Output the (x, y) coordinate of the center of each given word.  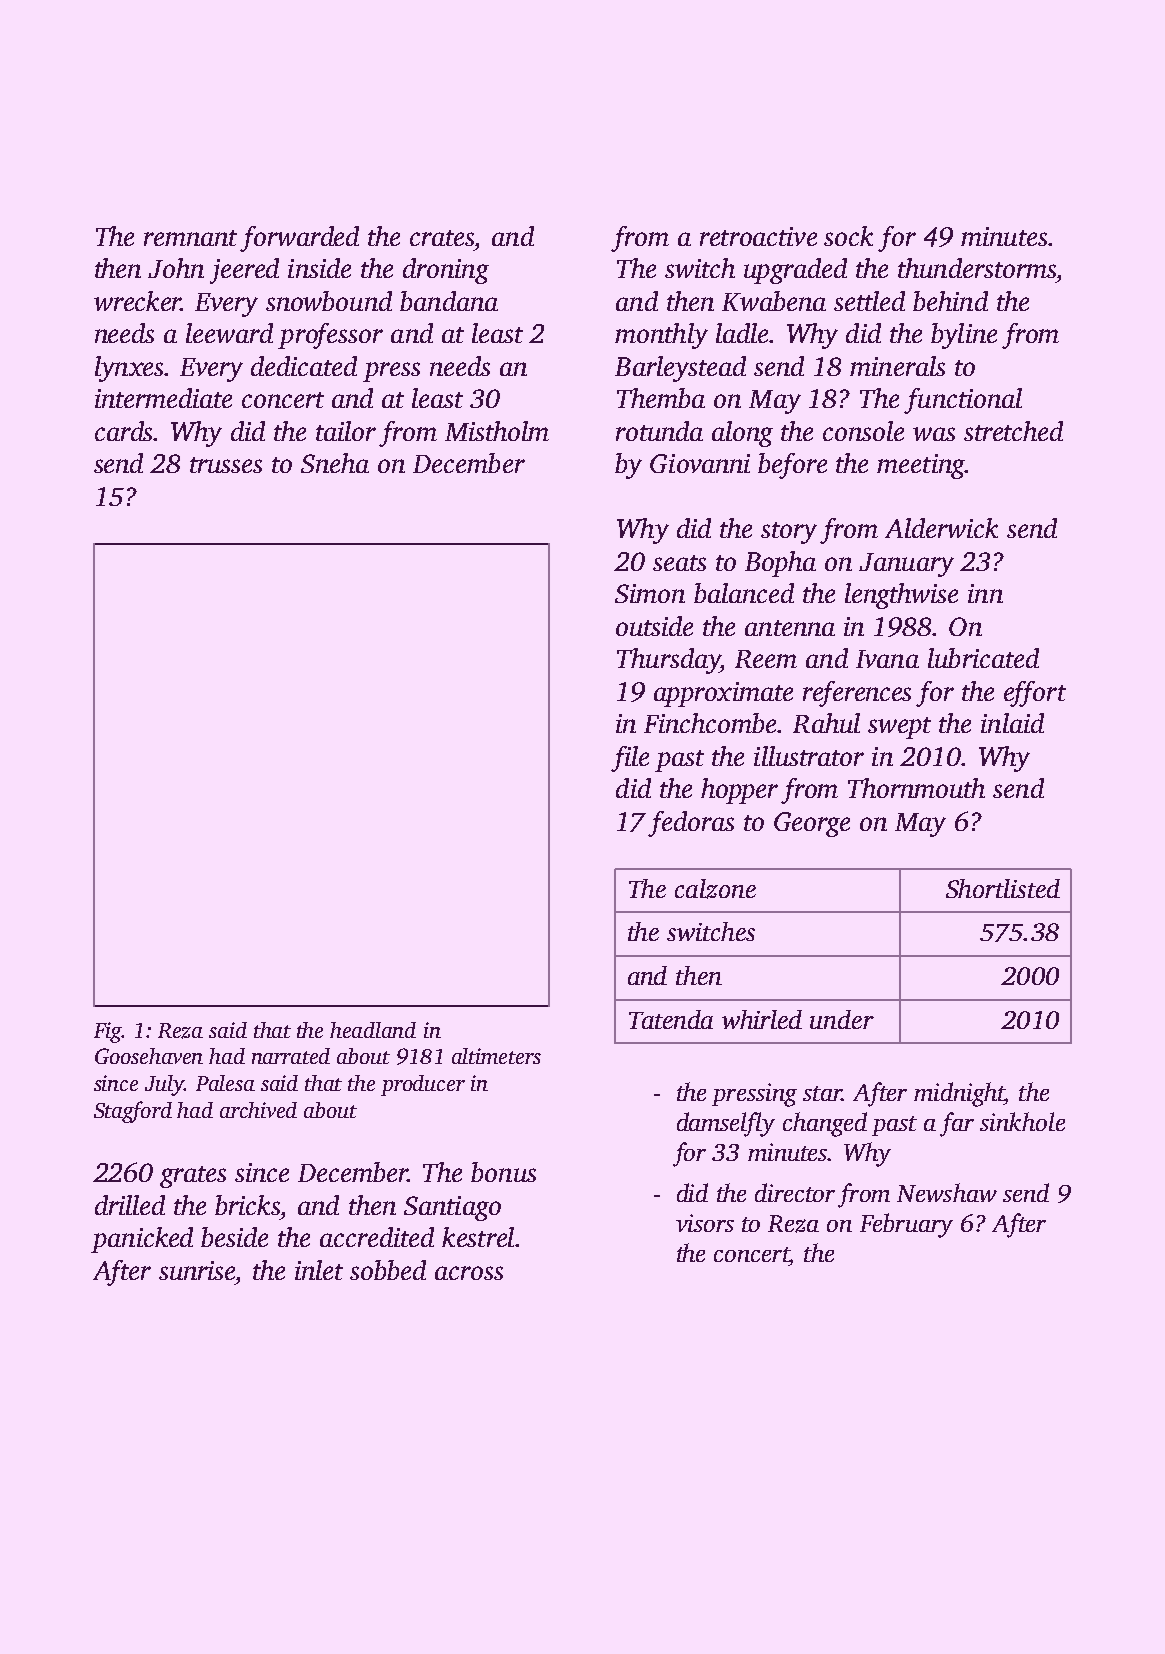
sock (848, 236)
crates (442, 238)
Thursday (668, 661)
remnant (190, 238)
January (906, 565)
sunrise (197, 1270)
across (469, 1273)
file (630, 759)
